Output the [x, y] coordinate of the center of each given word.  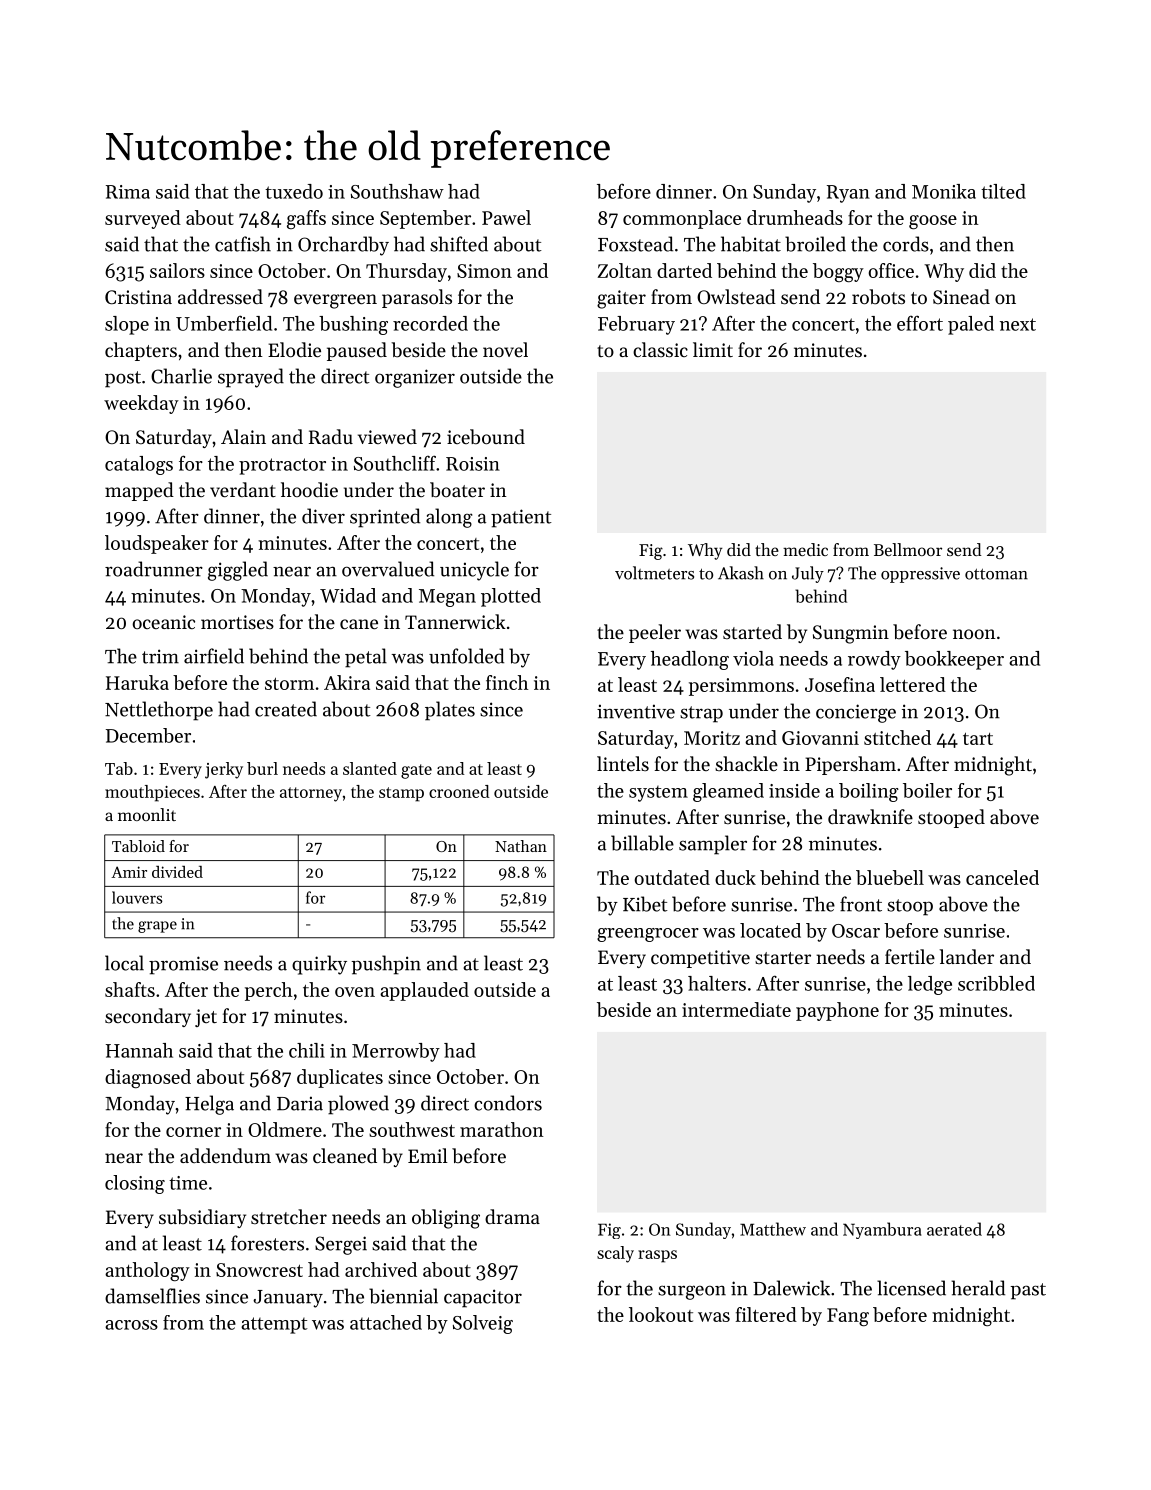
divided [177, 872]
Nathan [521, 846]
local [124, 963]
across [131, 1325]
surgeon [692, 1292]
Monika [944, 191]
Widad [348, 595]
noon [974, 634]
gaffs [306, 219]
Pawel [506, 217]
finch [507, 682]
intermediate [736, 1009]
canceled [1002, 877]
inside [794, 790]
